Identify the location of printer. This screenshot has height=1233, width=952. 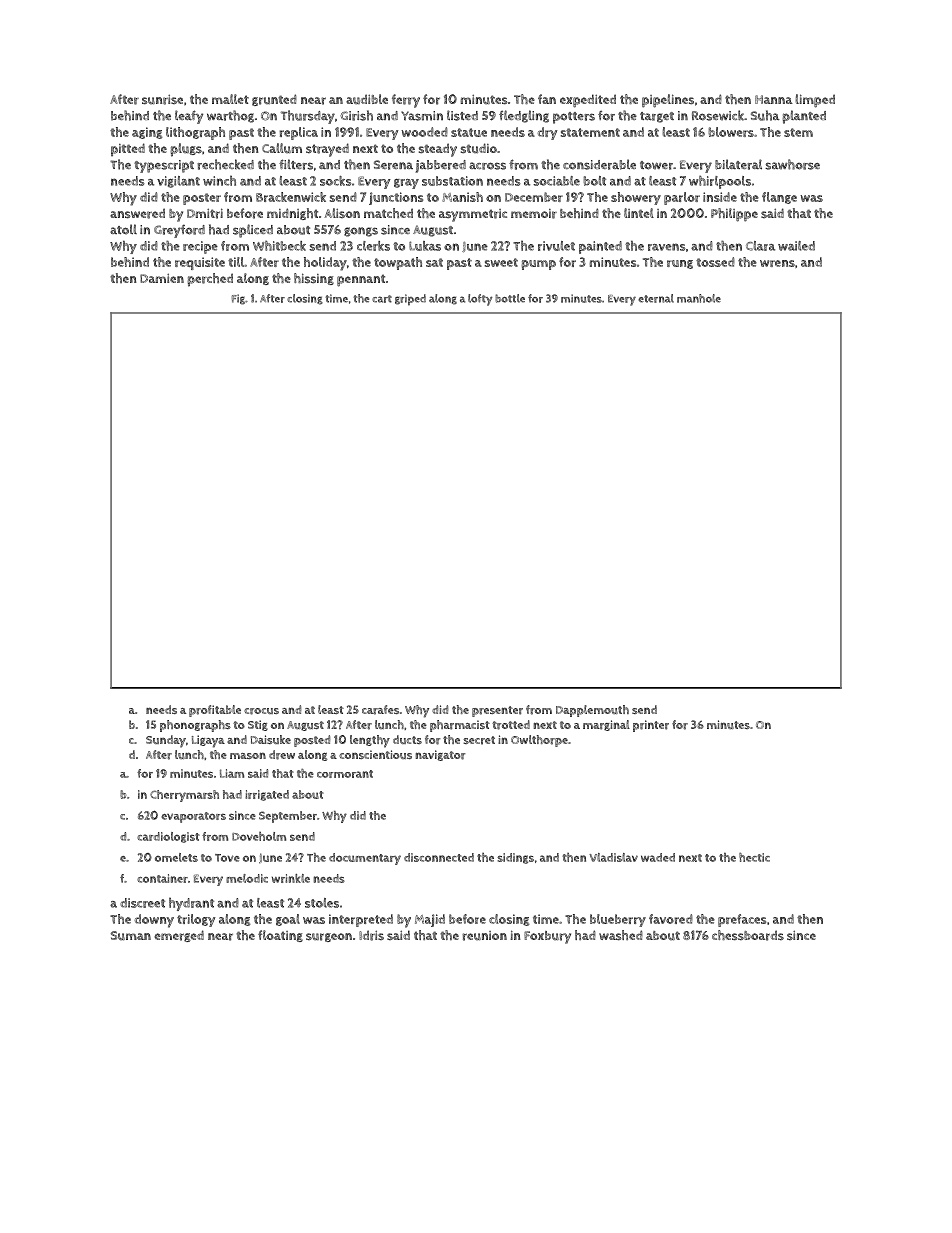
(651, 726).
